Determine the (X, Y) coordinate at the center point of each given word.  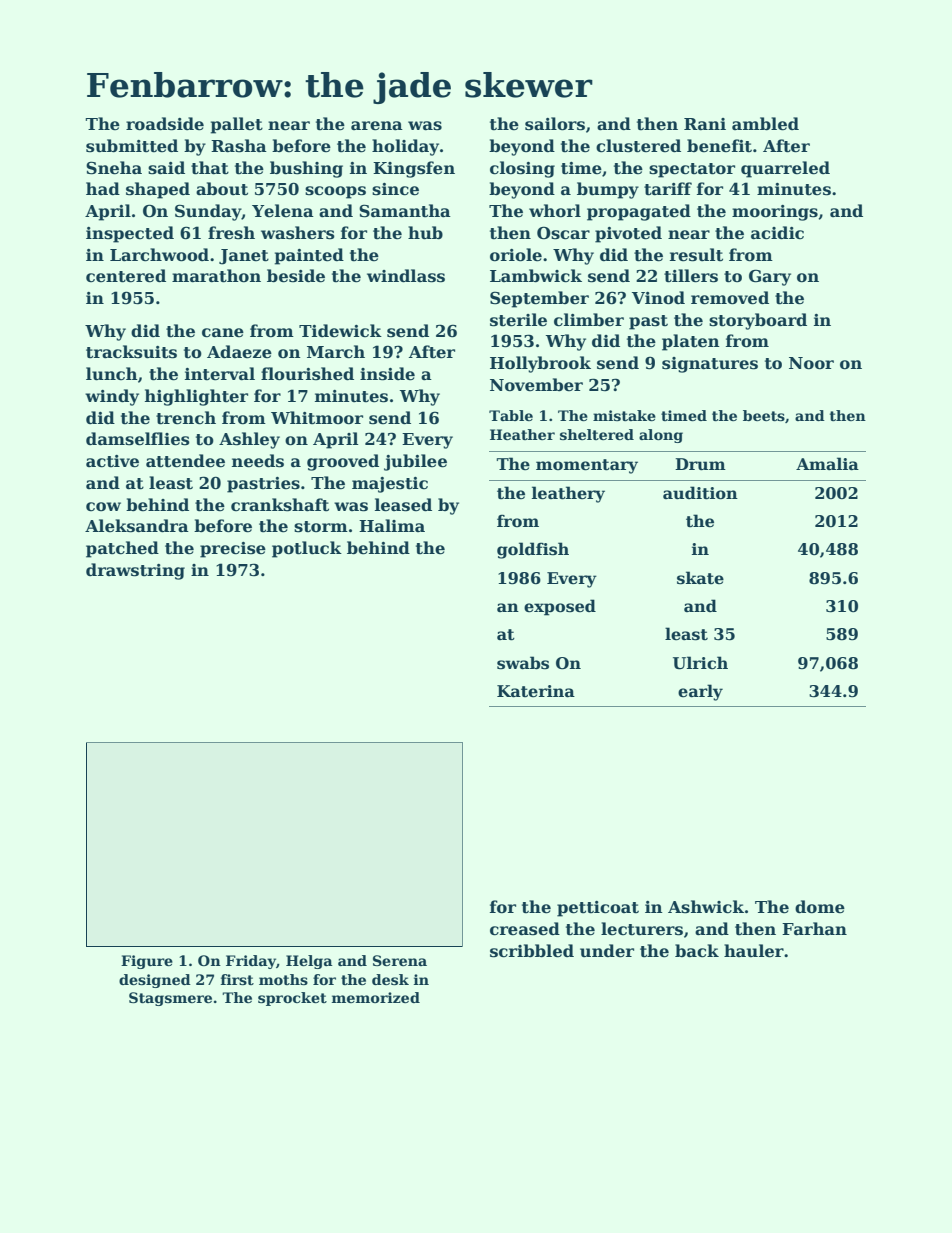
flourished (307, 374)
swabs (523, 663)
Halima (392, 525)
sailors (555, 124)
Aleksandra (137, 526)
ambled (765, 124)
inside (387, 374)
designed (155, 981)
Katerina (536, 691)
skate (700, 578)
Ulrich (700, 663)
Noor (811, 363)
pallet (236, 125)
